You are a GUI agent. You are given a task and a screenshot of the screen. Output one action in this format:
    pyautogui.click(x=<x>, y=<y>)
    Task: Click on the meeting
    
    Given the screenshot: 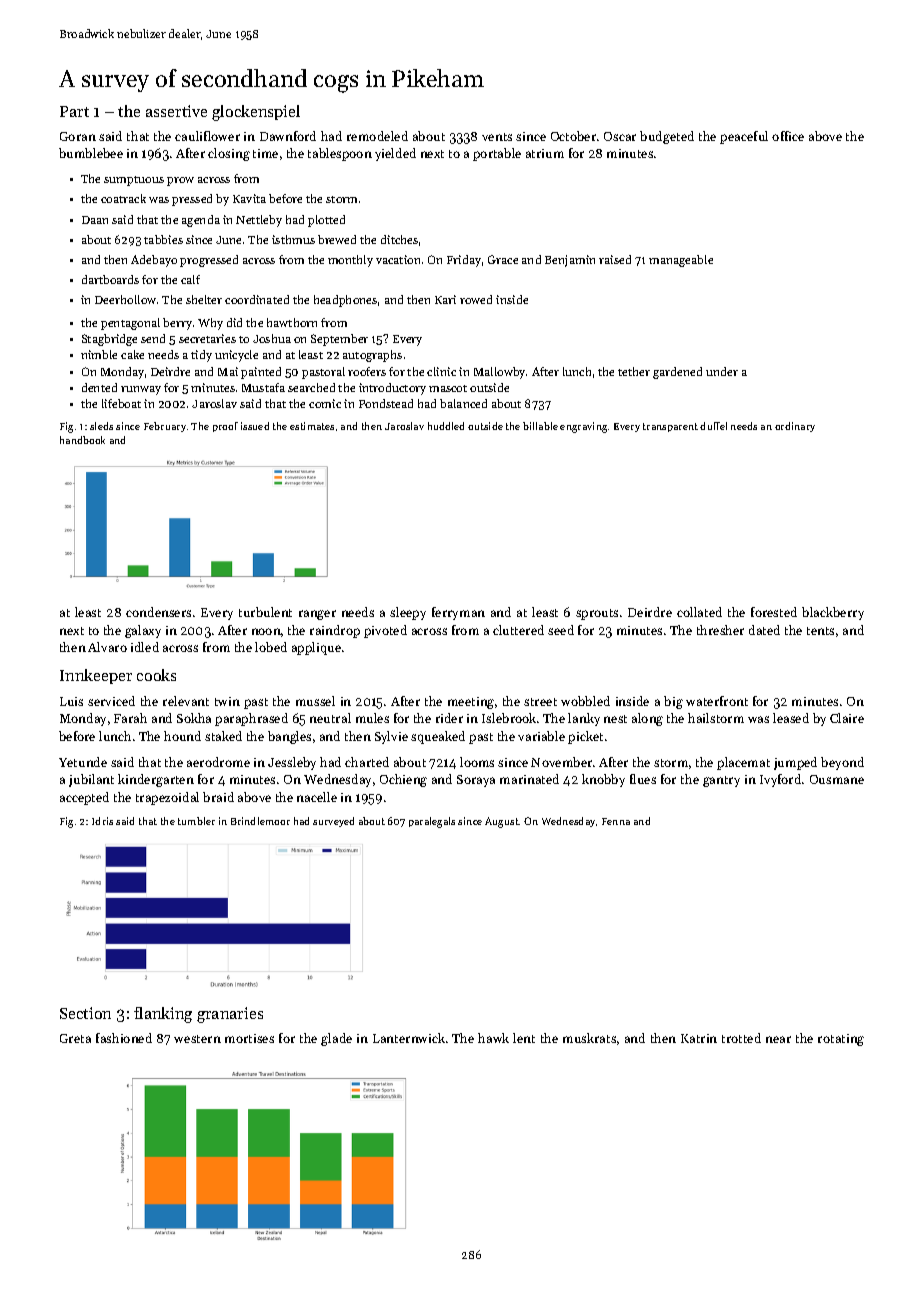 What is the action you would take?
    pyautogui.click(x=471, y=703)
